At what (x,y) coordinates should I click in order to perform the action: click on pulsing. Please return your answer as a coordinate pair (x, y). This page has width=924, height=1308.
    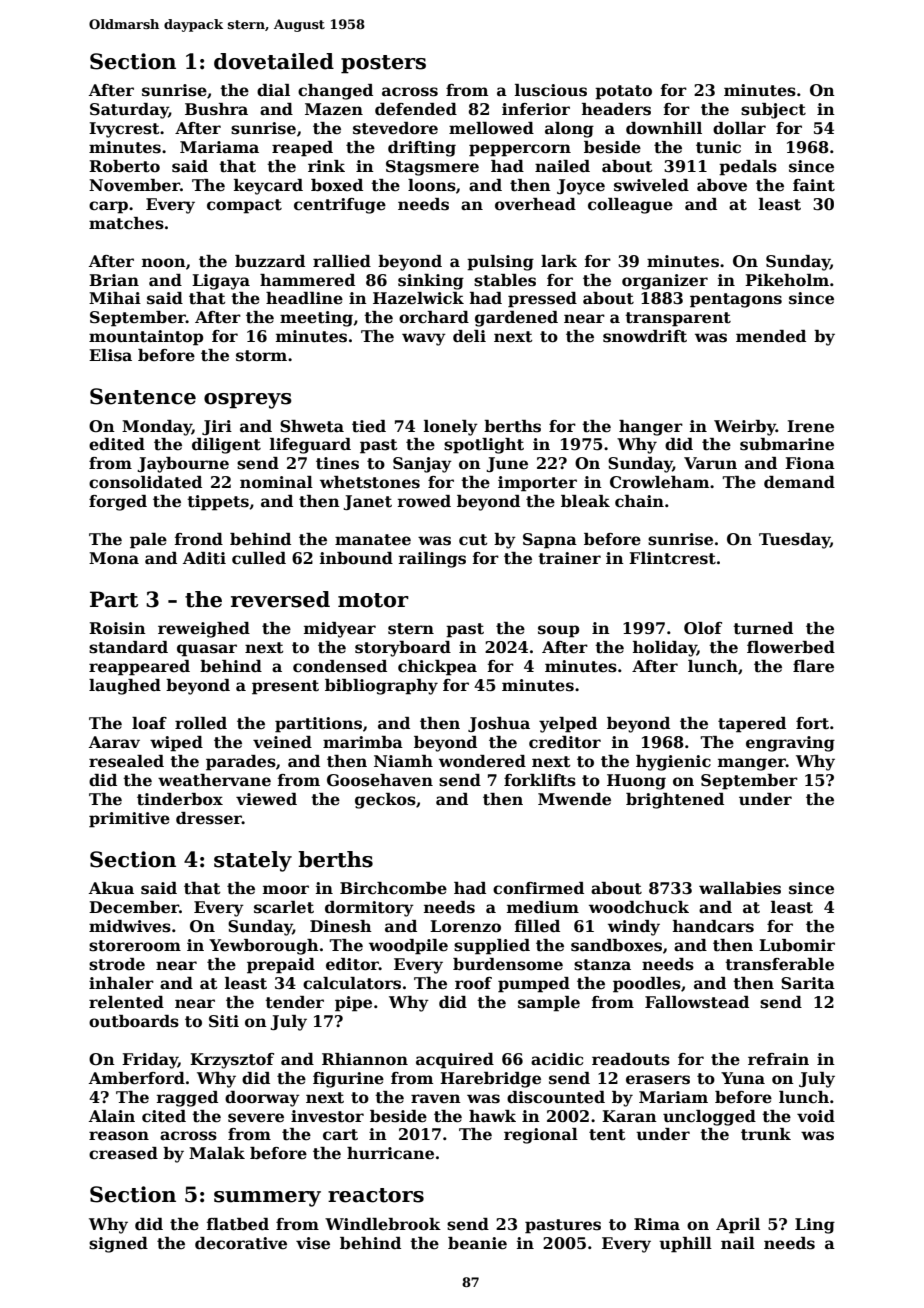
    Looking at the image, I should click on (500, 263).
